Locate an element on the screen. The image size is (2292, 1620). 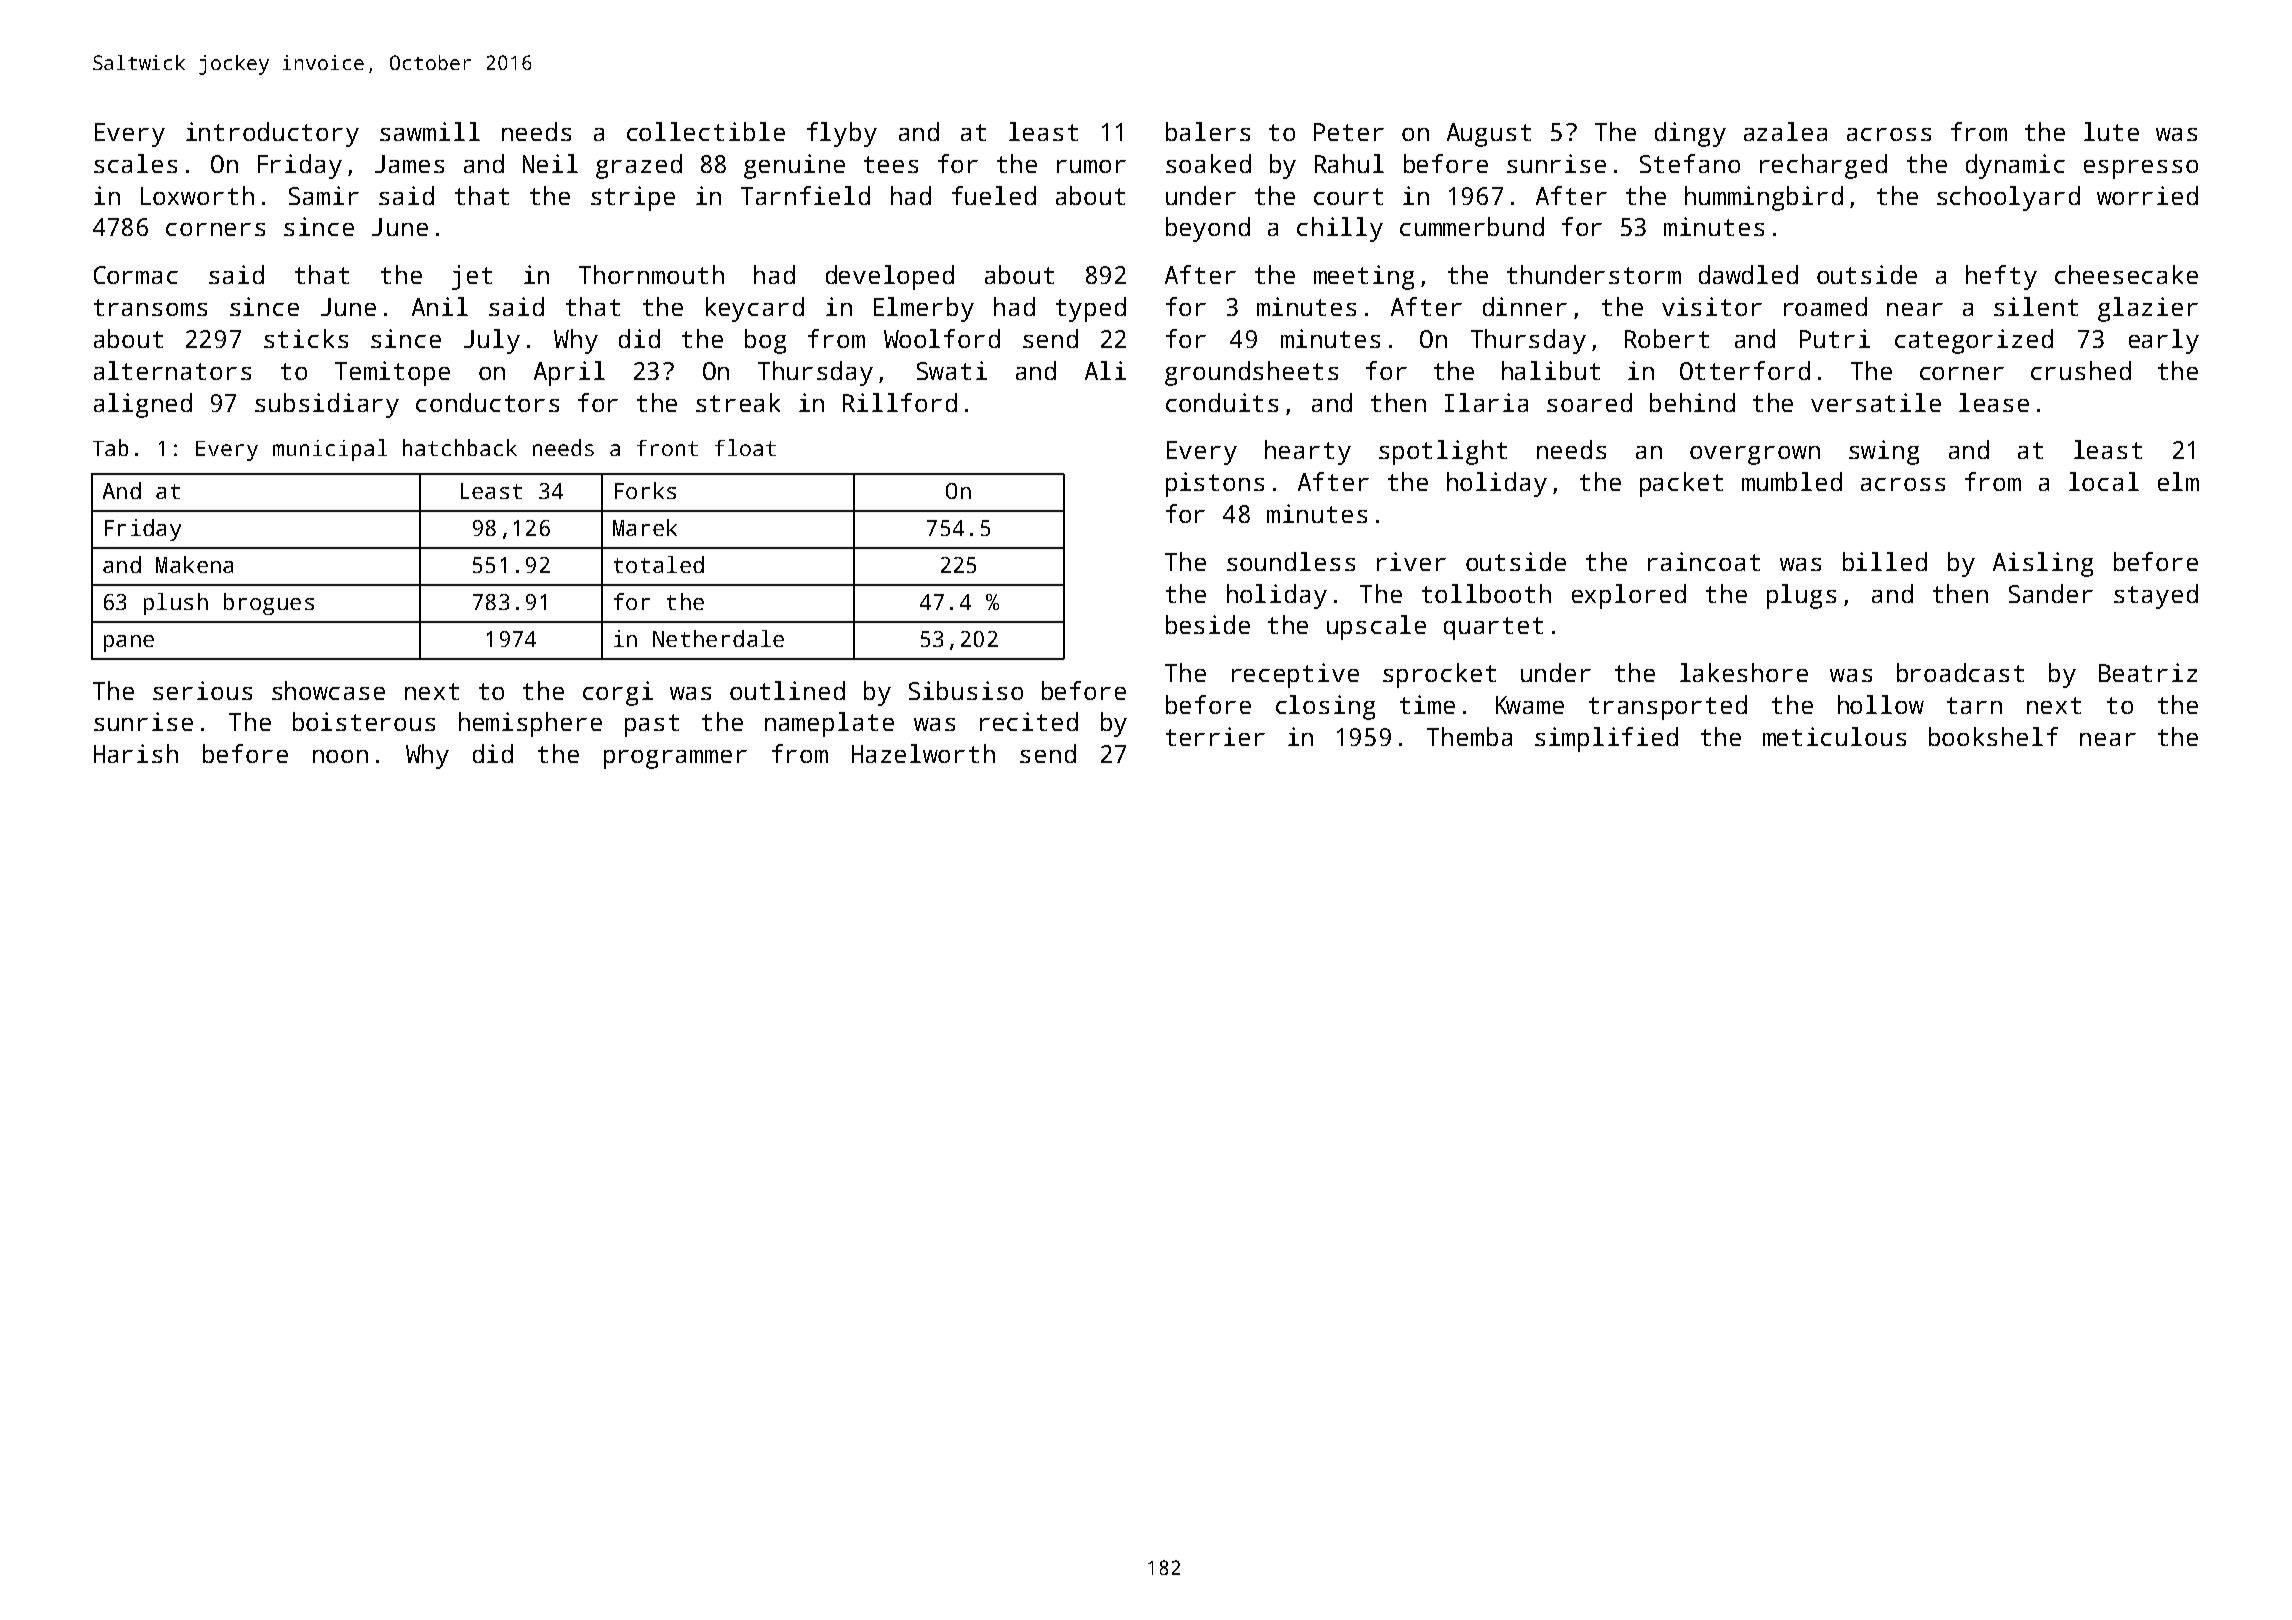
collectible is located at coordinates (706, 131).
